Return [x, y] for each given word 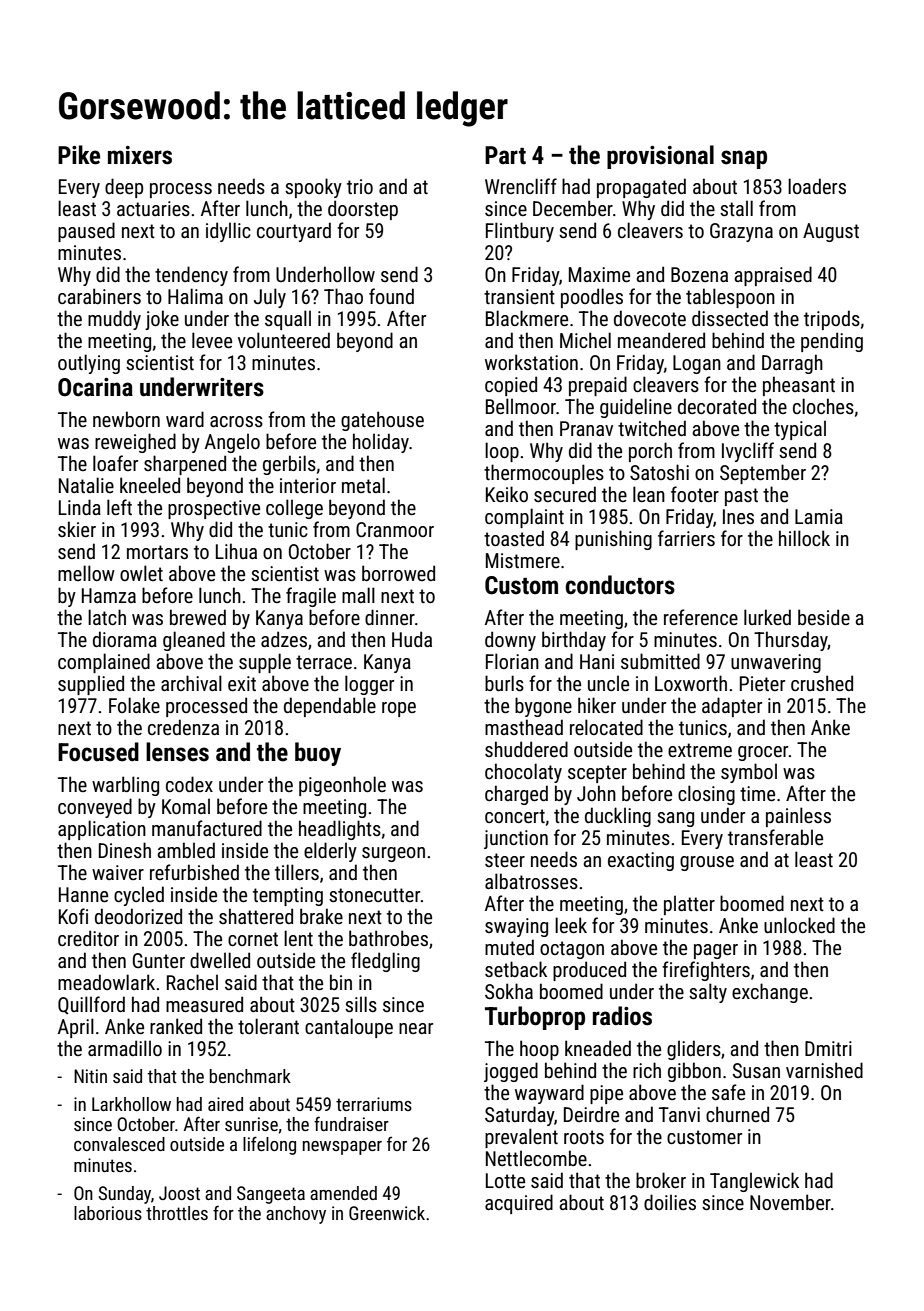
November [790, 1202]
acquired [519, 1204]
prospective [214, 509]
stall [736, 208]
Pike [79, 155]
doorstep [363, 210]
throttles [177, 1213]
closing [706, 795]
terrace [324, 662]
